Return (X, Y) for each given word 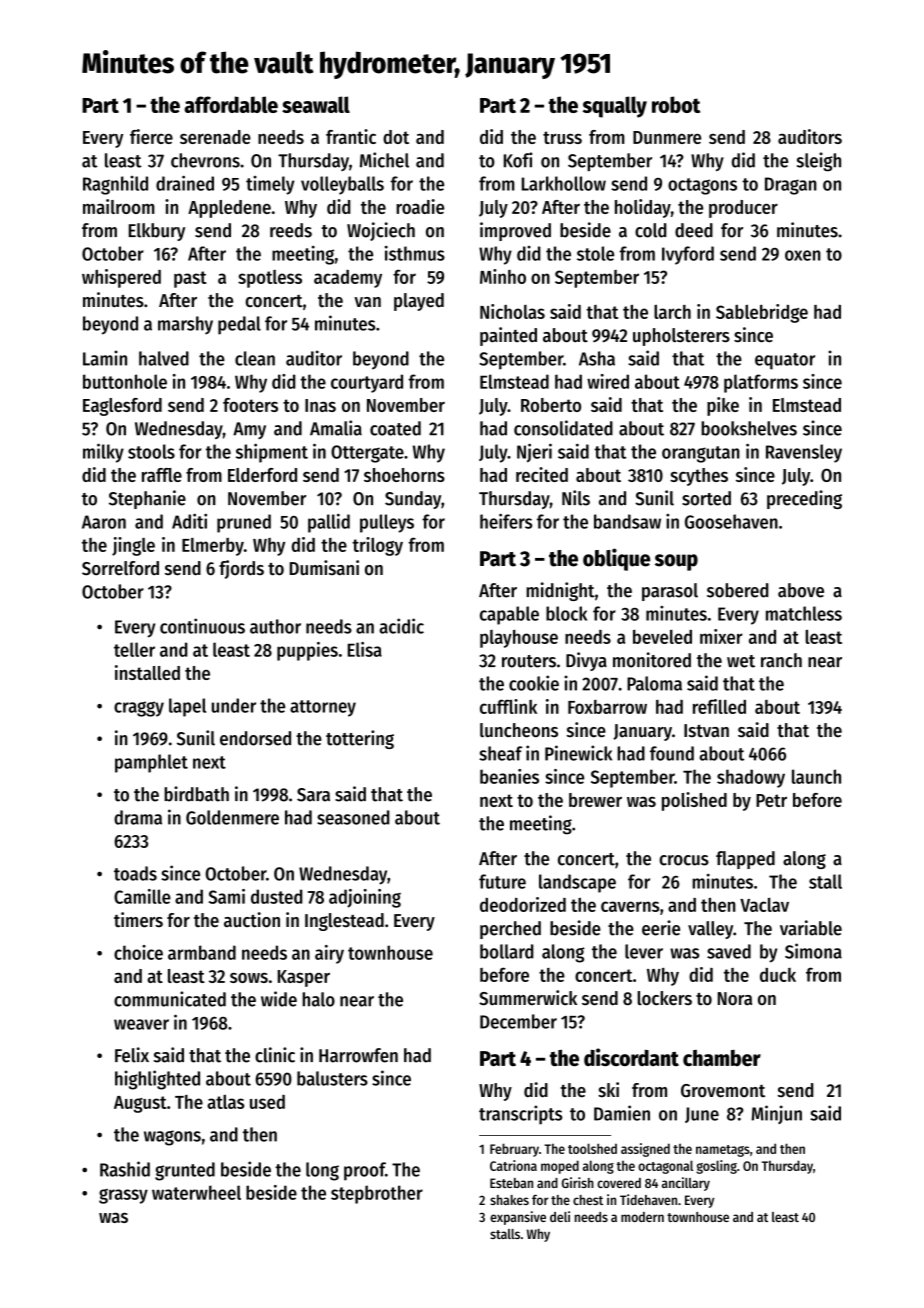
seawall (316, 104)
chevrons (205, 160)
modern (642, 1217)
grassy (123, 1196)
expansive (518, 1218)
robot (676, 104)
